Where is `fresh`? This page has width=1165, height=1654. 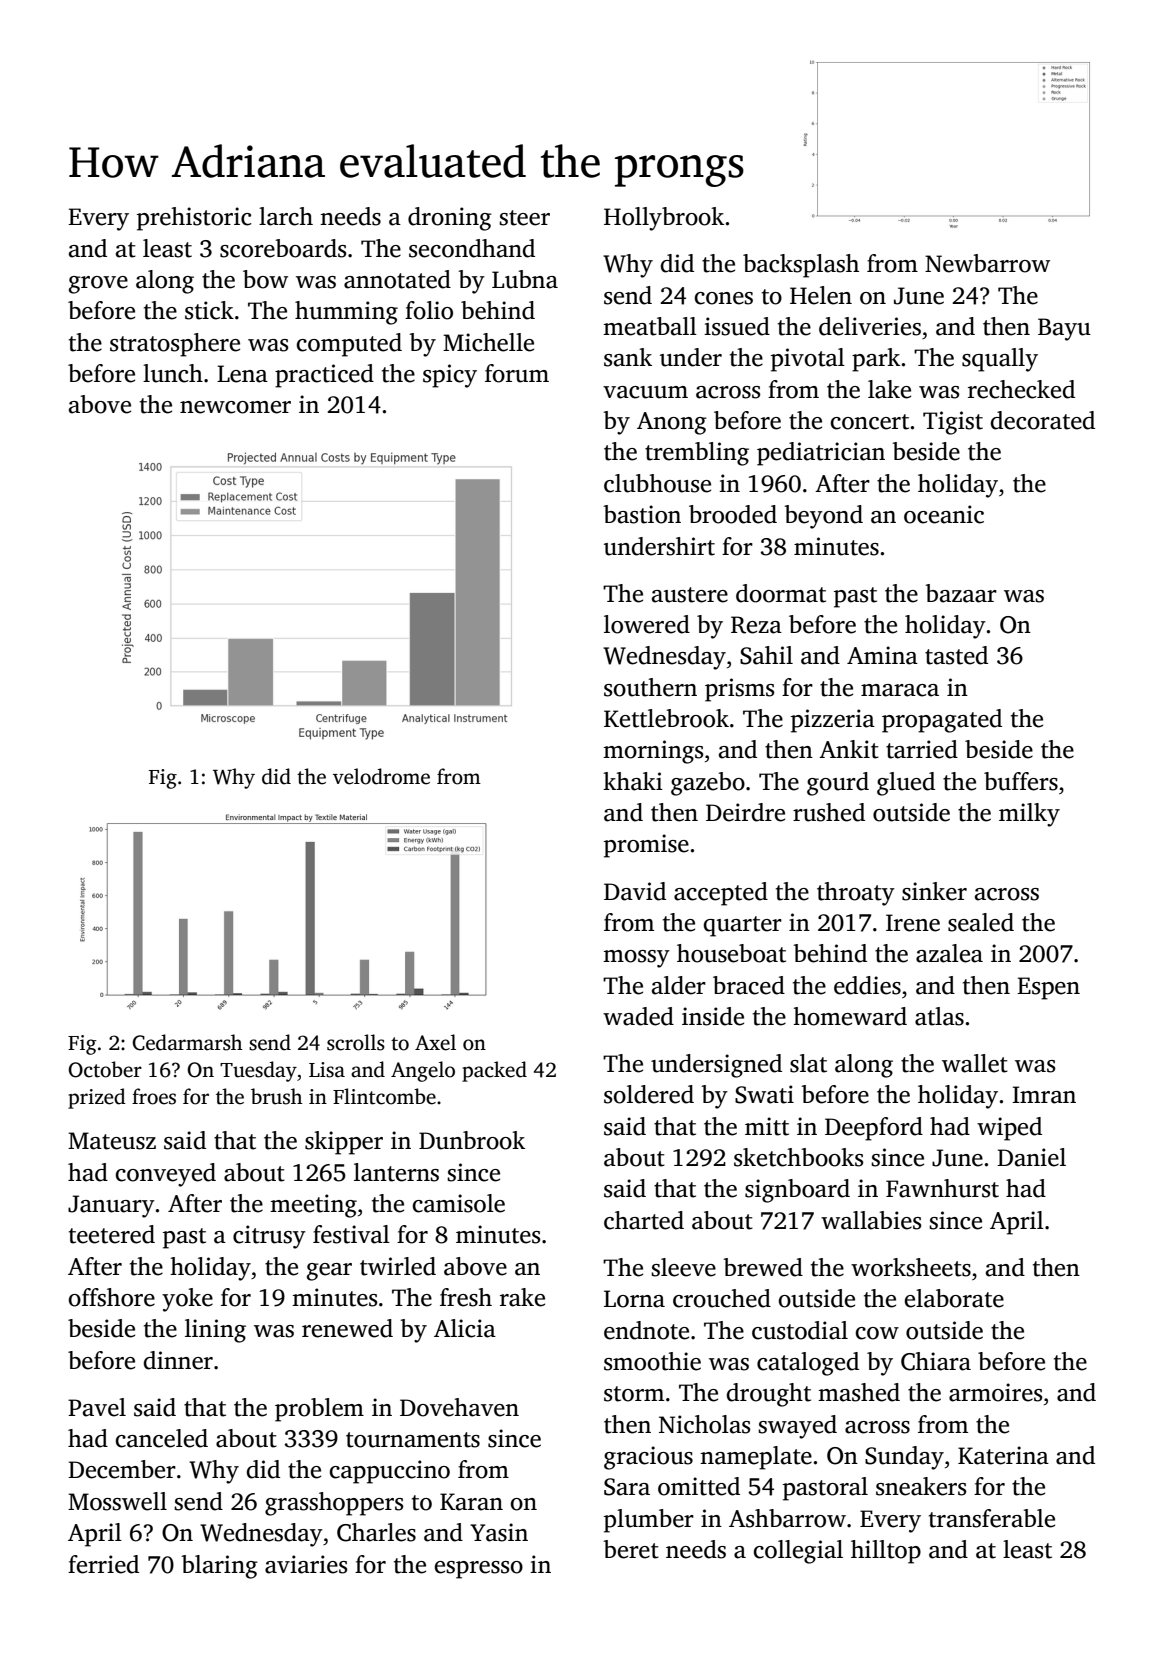
fresh is located at coordinates (466, 1297).
